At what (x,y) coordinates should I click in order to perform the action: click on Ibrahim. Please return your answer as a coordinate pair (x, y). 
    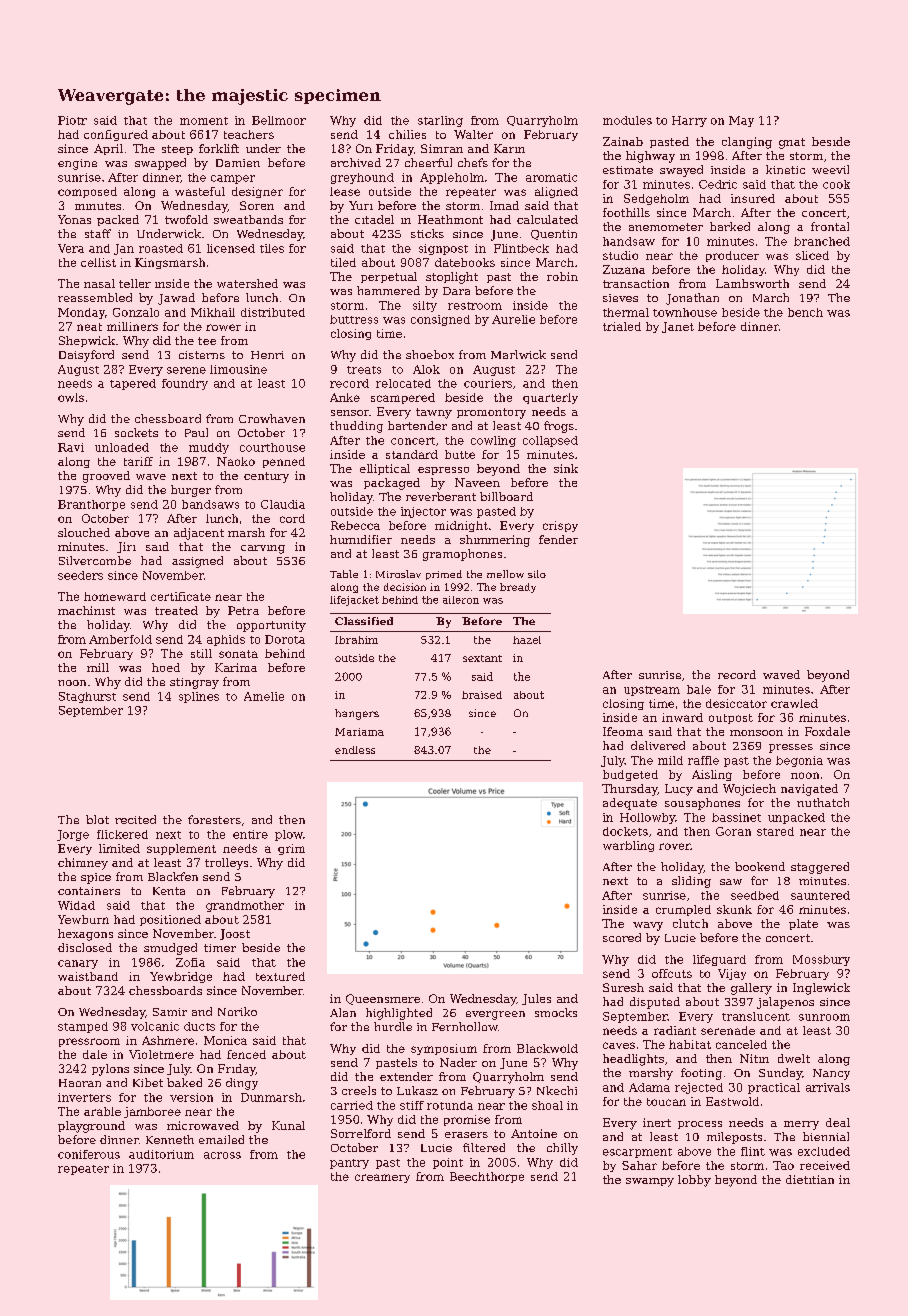
    Looking at the image, I should click on (356, 640).
